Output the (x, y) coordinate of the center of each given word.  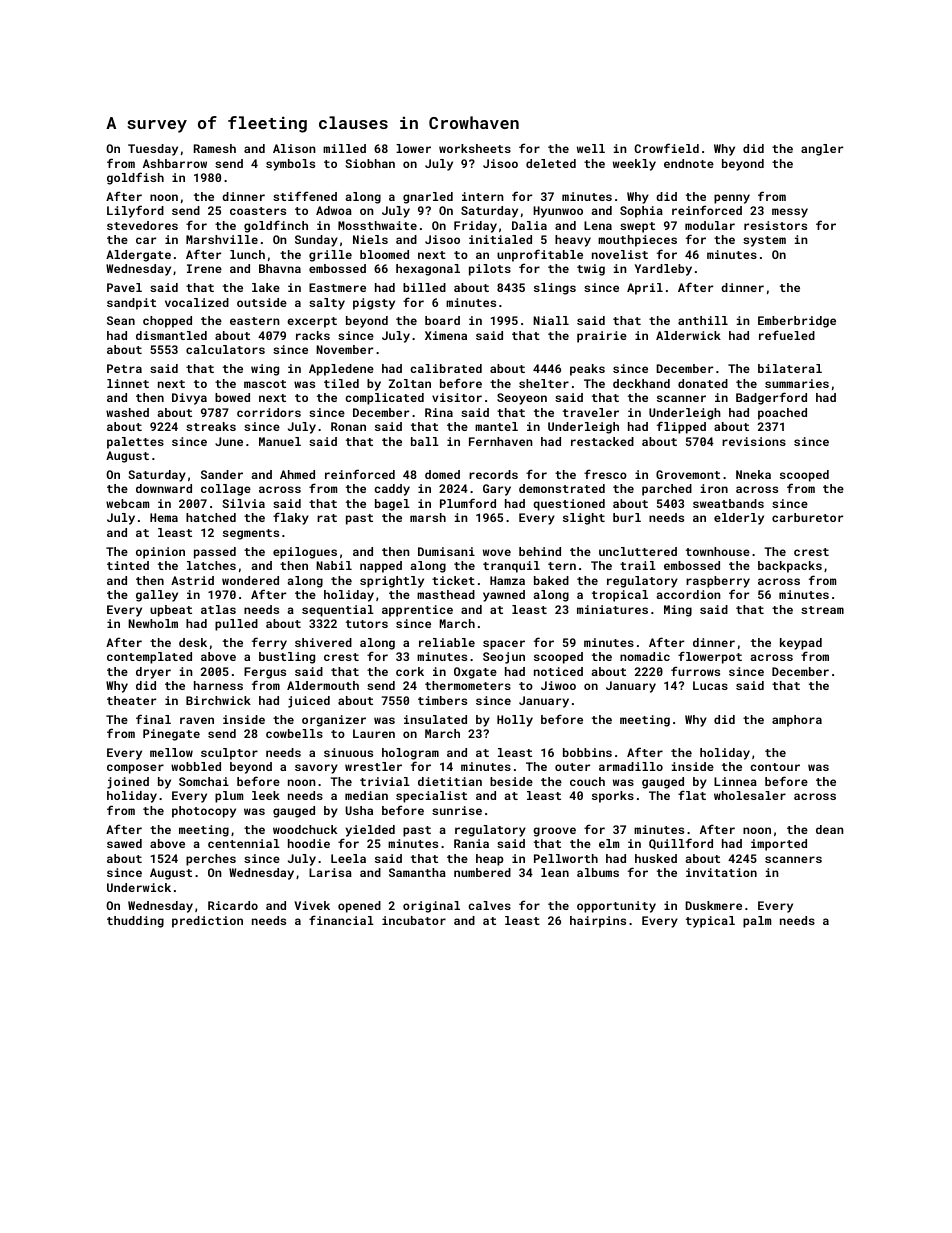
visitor (457, 397)
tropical (620, 596)
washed (127, 412)
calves (489, 905)
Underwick (139, 887)
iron (714, 488)
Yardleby (663, 270)
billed (424, 287)
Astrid (192, 580)
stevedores (142, 225)
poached (782, 414)
